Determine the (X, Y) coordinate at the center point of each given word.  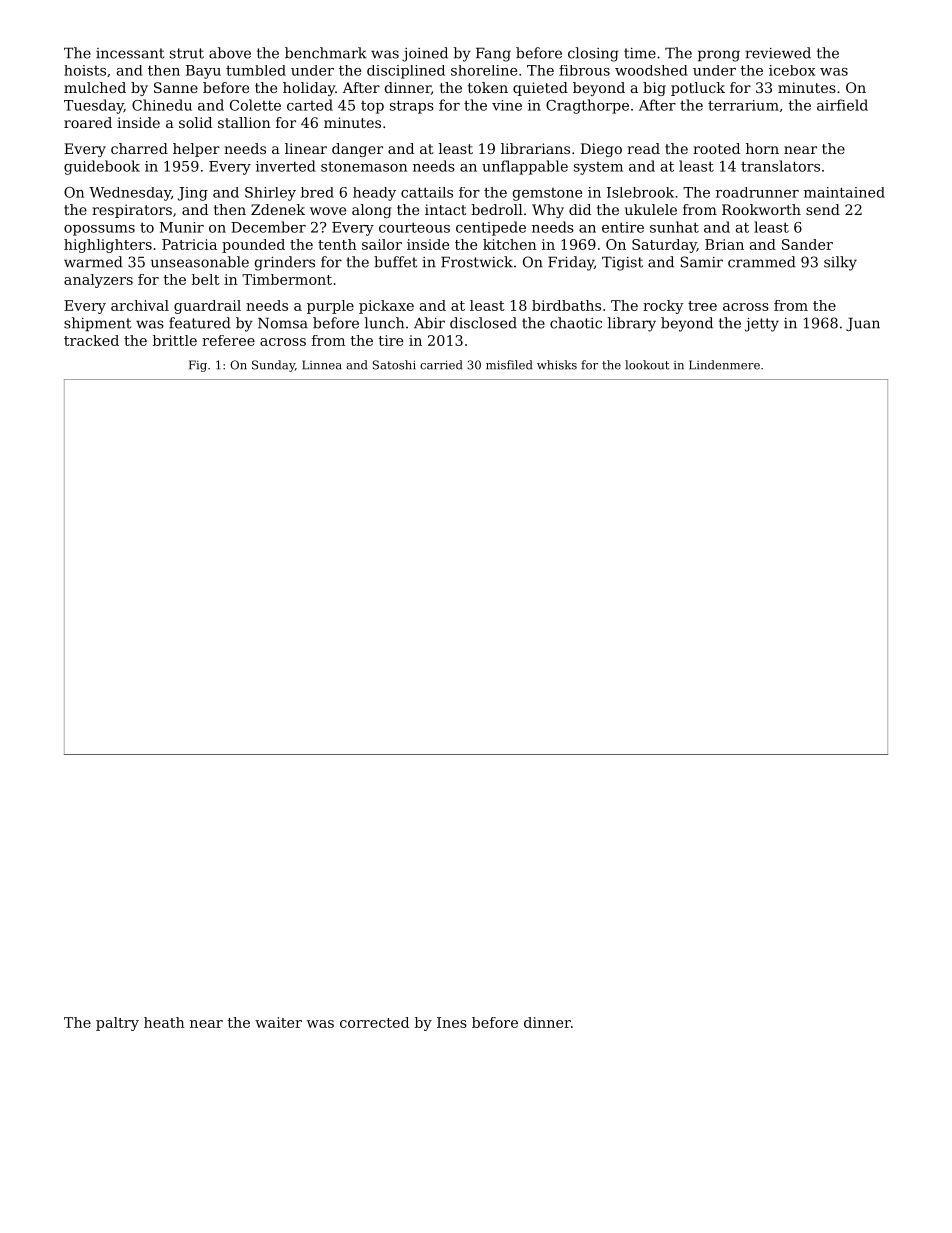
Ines (452, 1022)
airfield (842, 105)
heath (164, 1022)
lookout (647, 365)
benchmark (326, 53)
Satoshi (394, 365)
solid (195, 122)
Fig (198, 366)
